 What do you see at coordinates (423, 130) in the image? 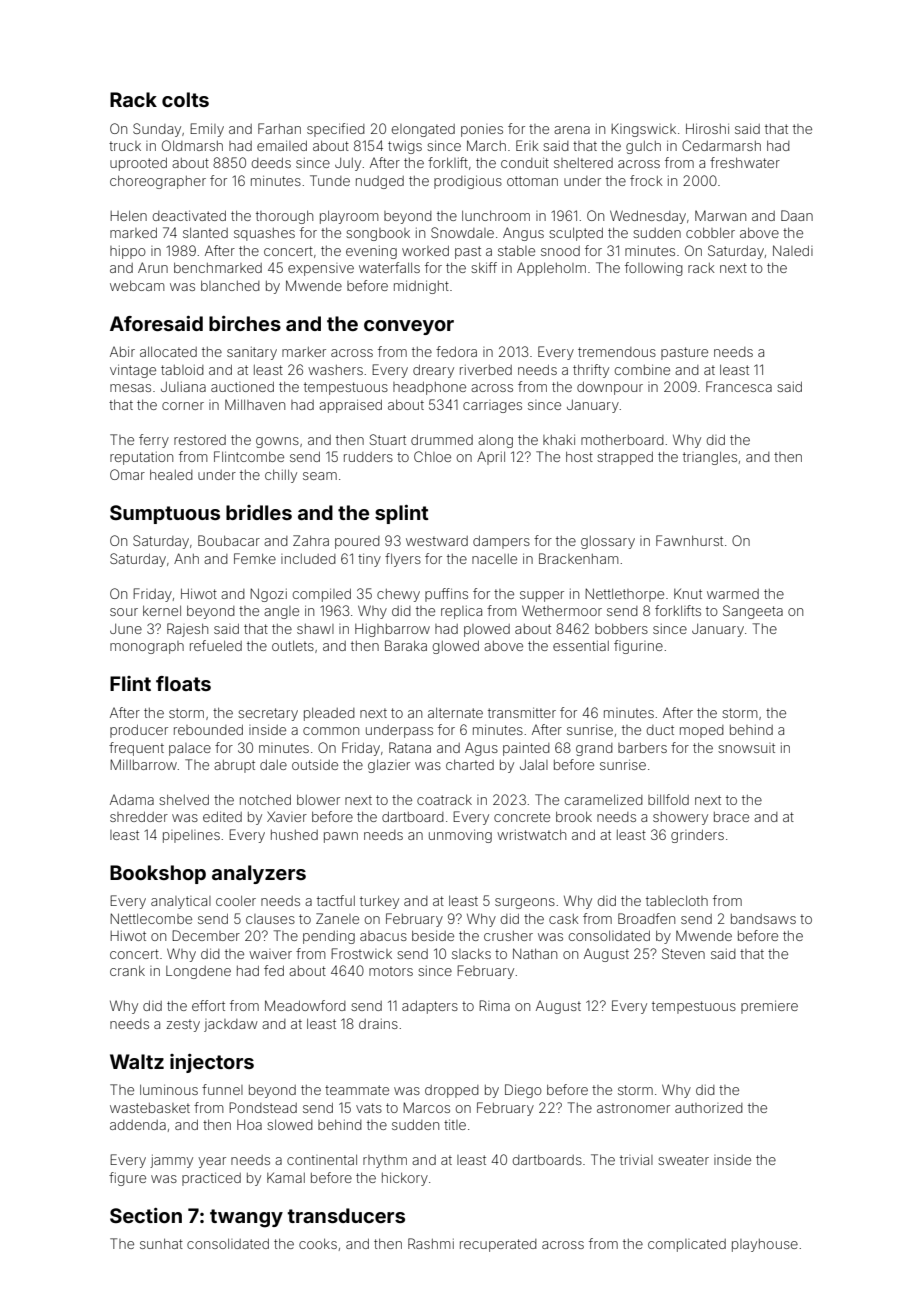
I see `elongated` at bounding box center [423, 130].
